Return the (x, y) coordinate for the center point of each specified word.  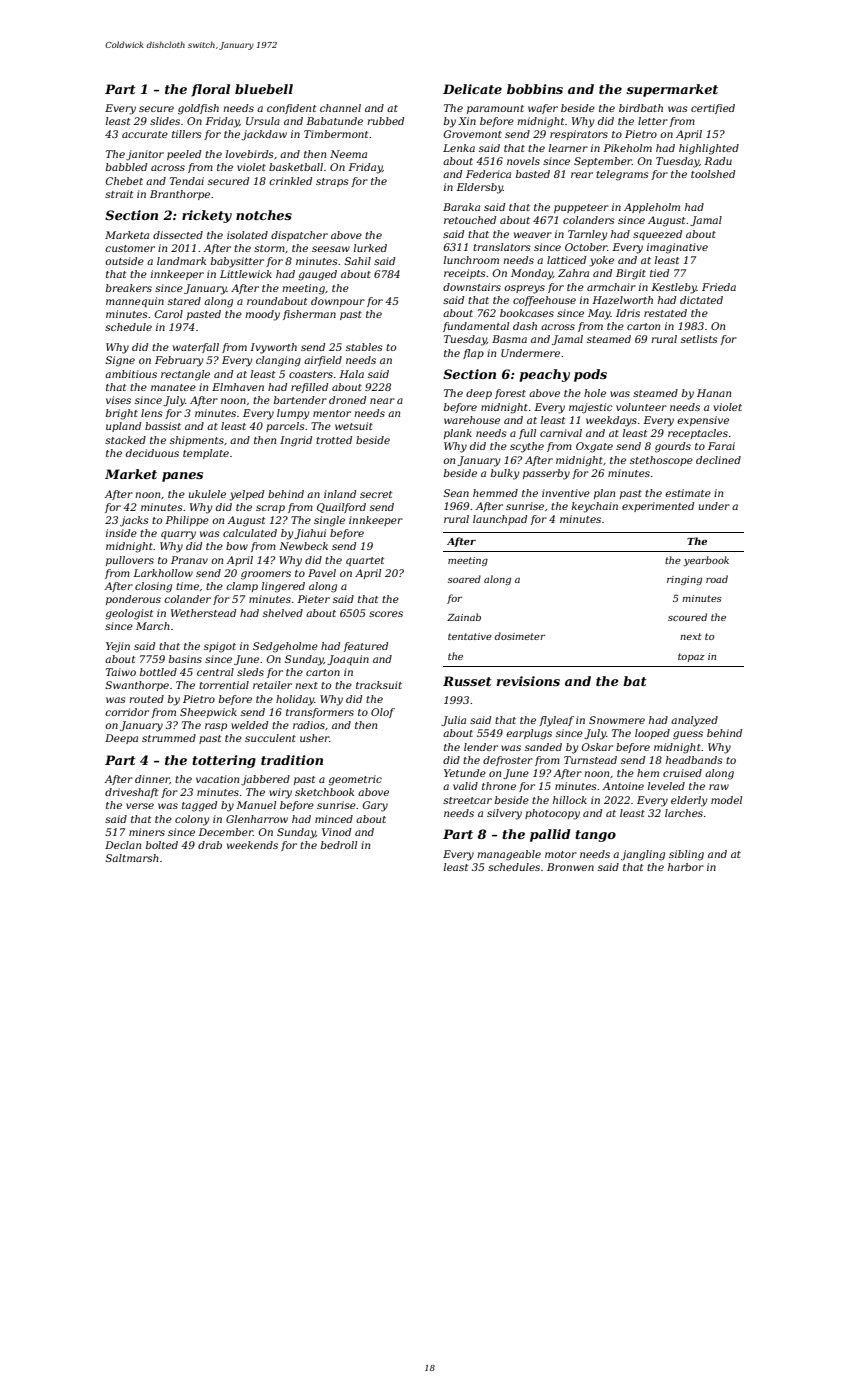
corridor (127, 712)
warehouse (472, 420)
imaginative (677, 248)
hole (595, 393)
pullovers (130, 561)
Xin (467, 121)
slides (165, 121)
